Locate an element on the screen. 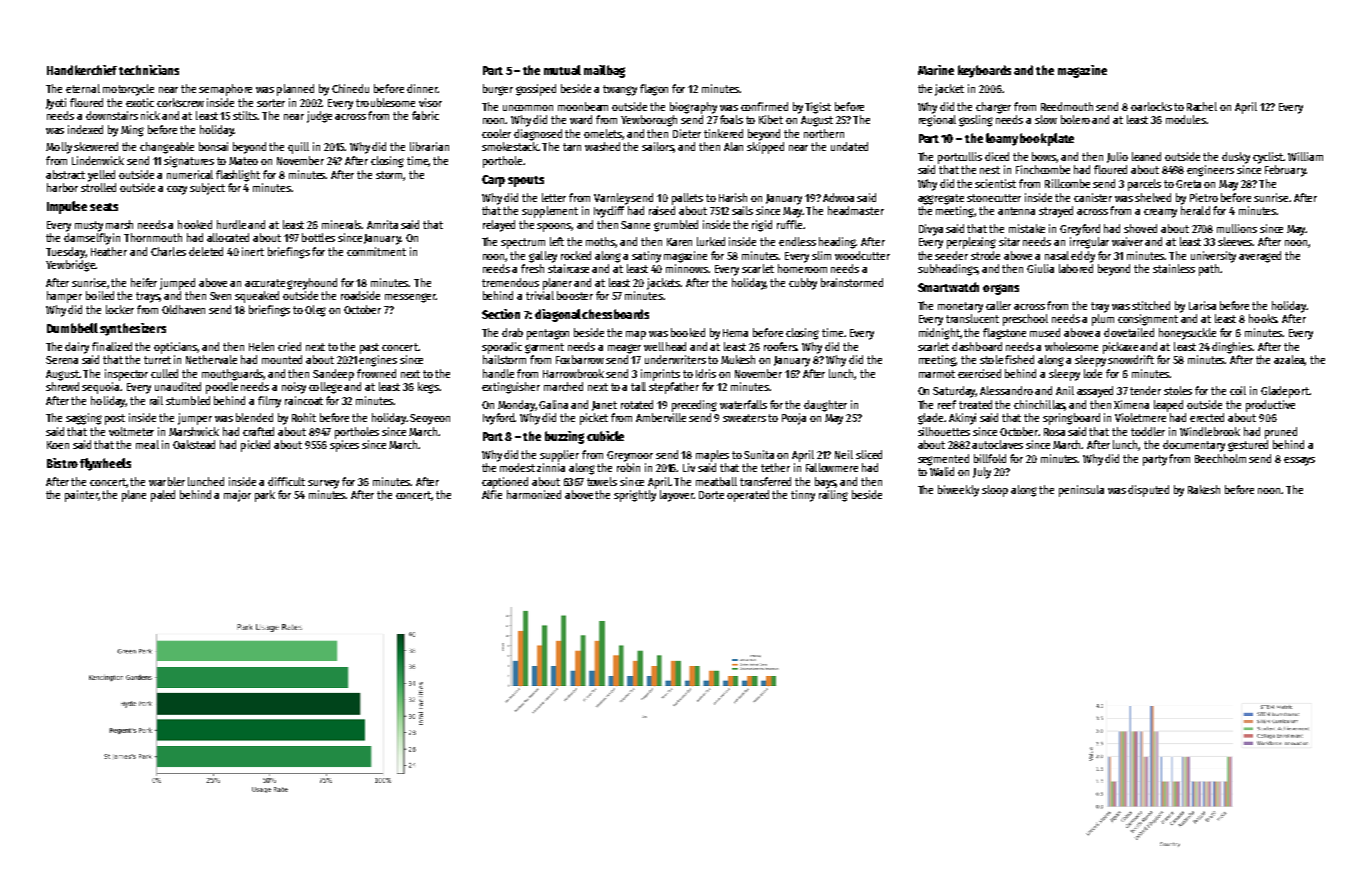 The width and height of the screenshot is (1372, 887). lode is located at coordinates (1093, 373).
